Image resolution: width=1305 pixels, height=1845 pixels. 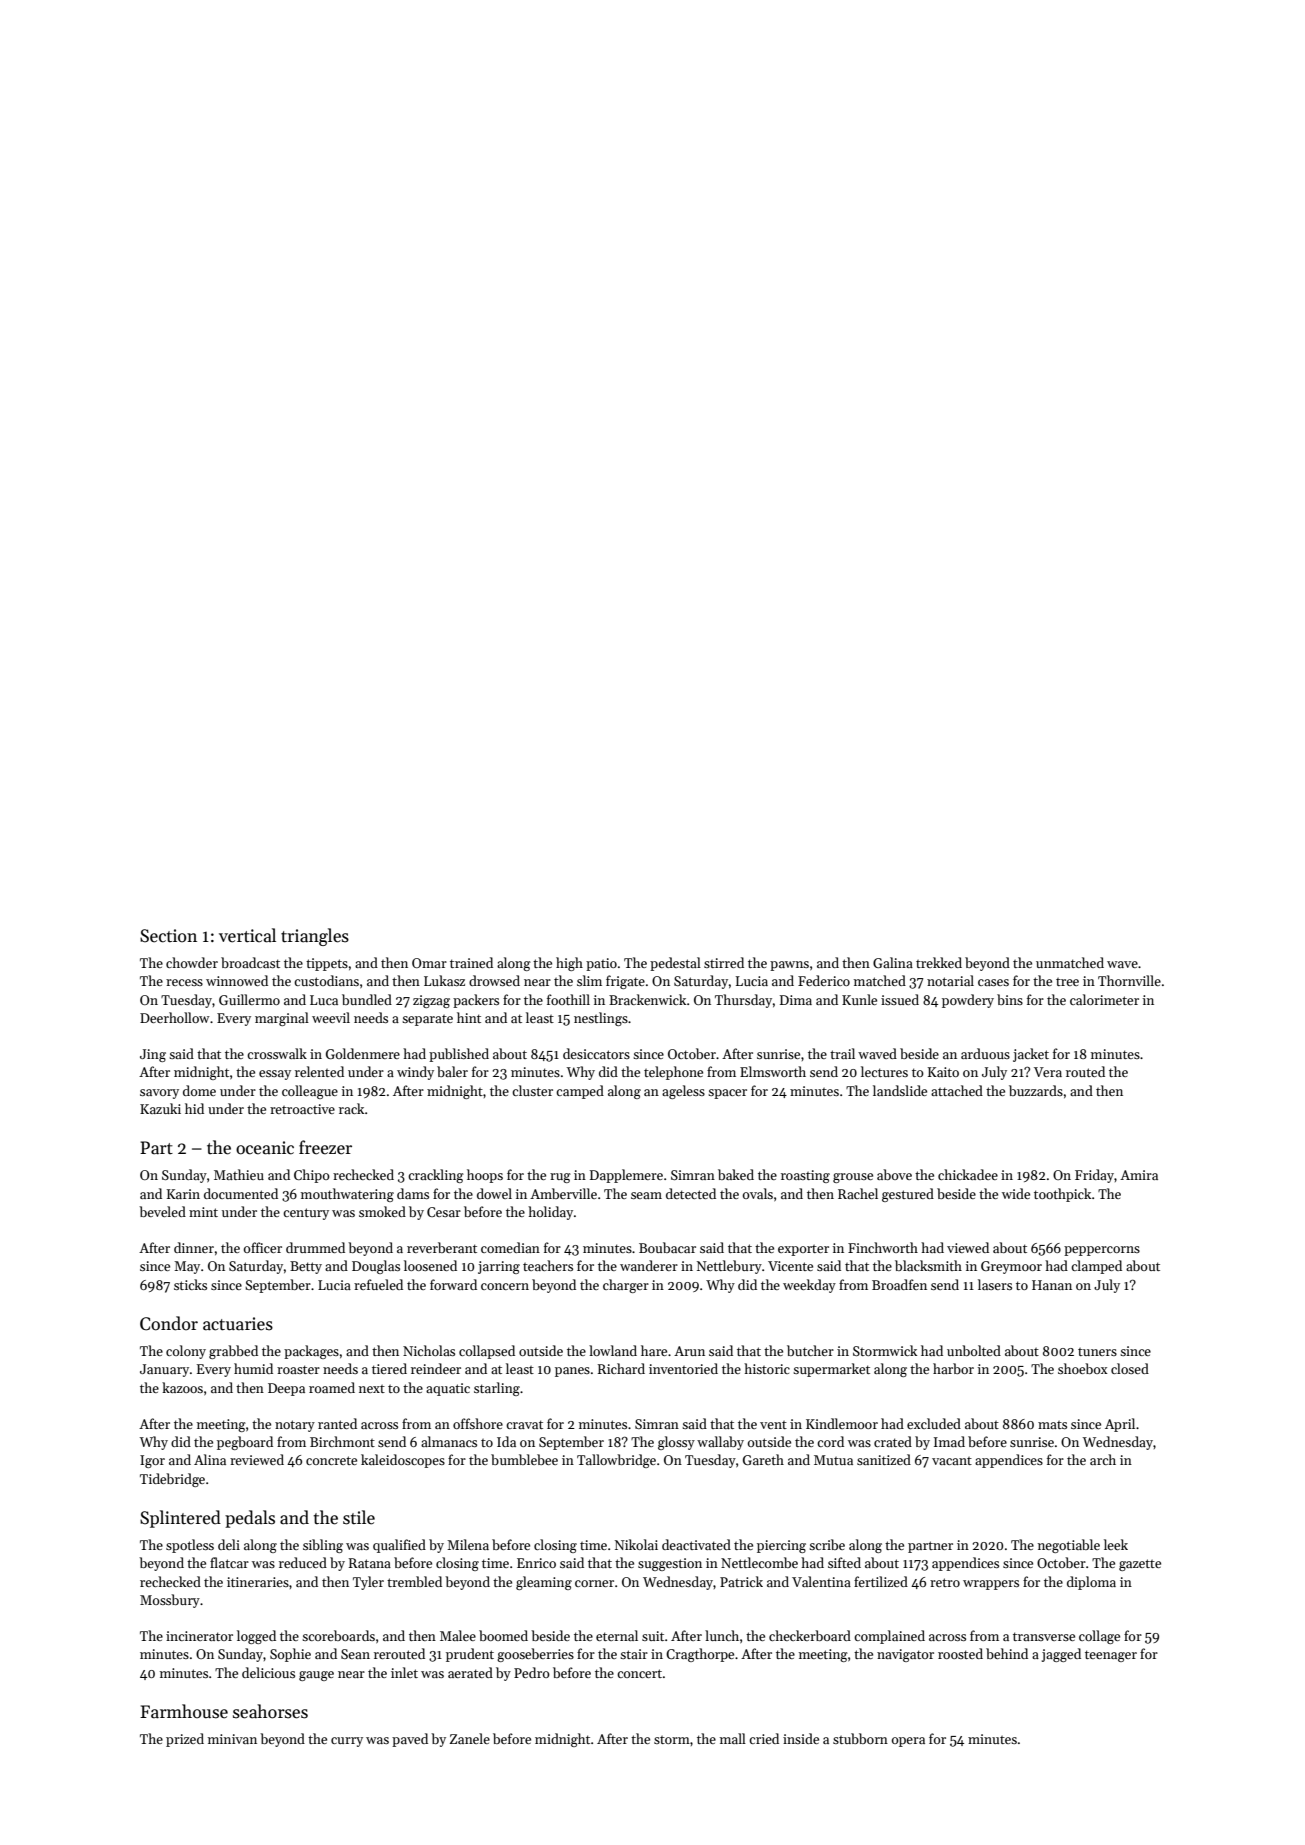 I want to click on concert, so click(x=639, y=1673).
